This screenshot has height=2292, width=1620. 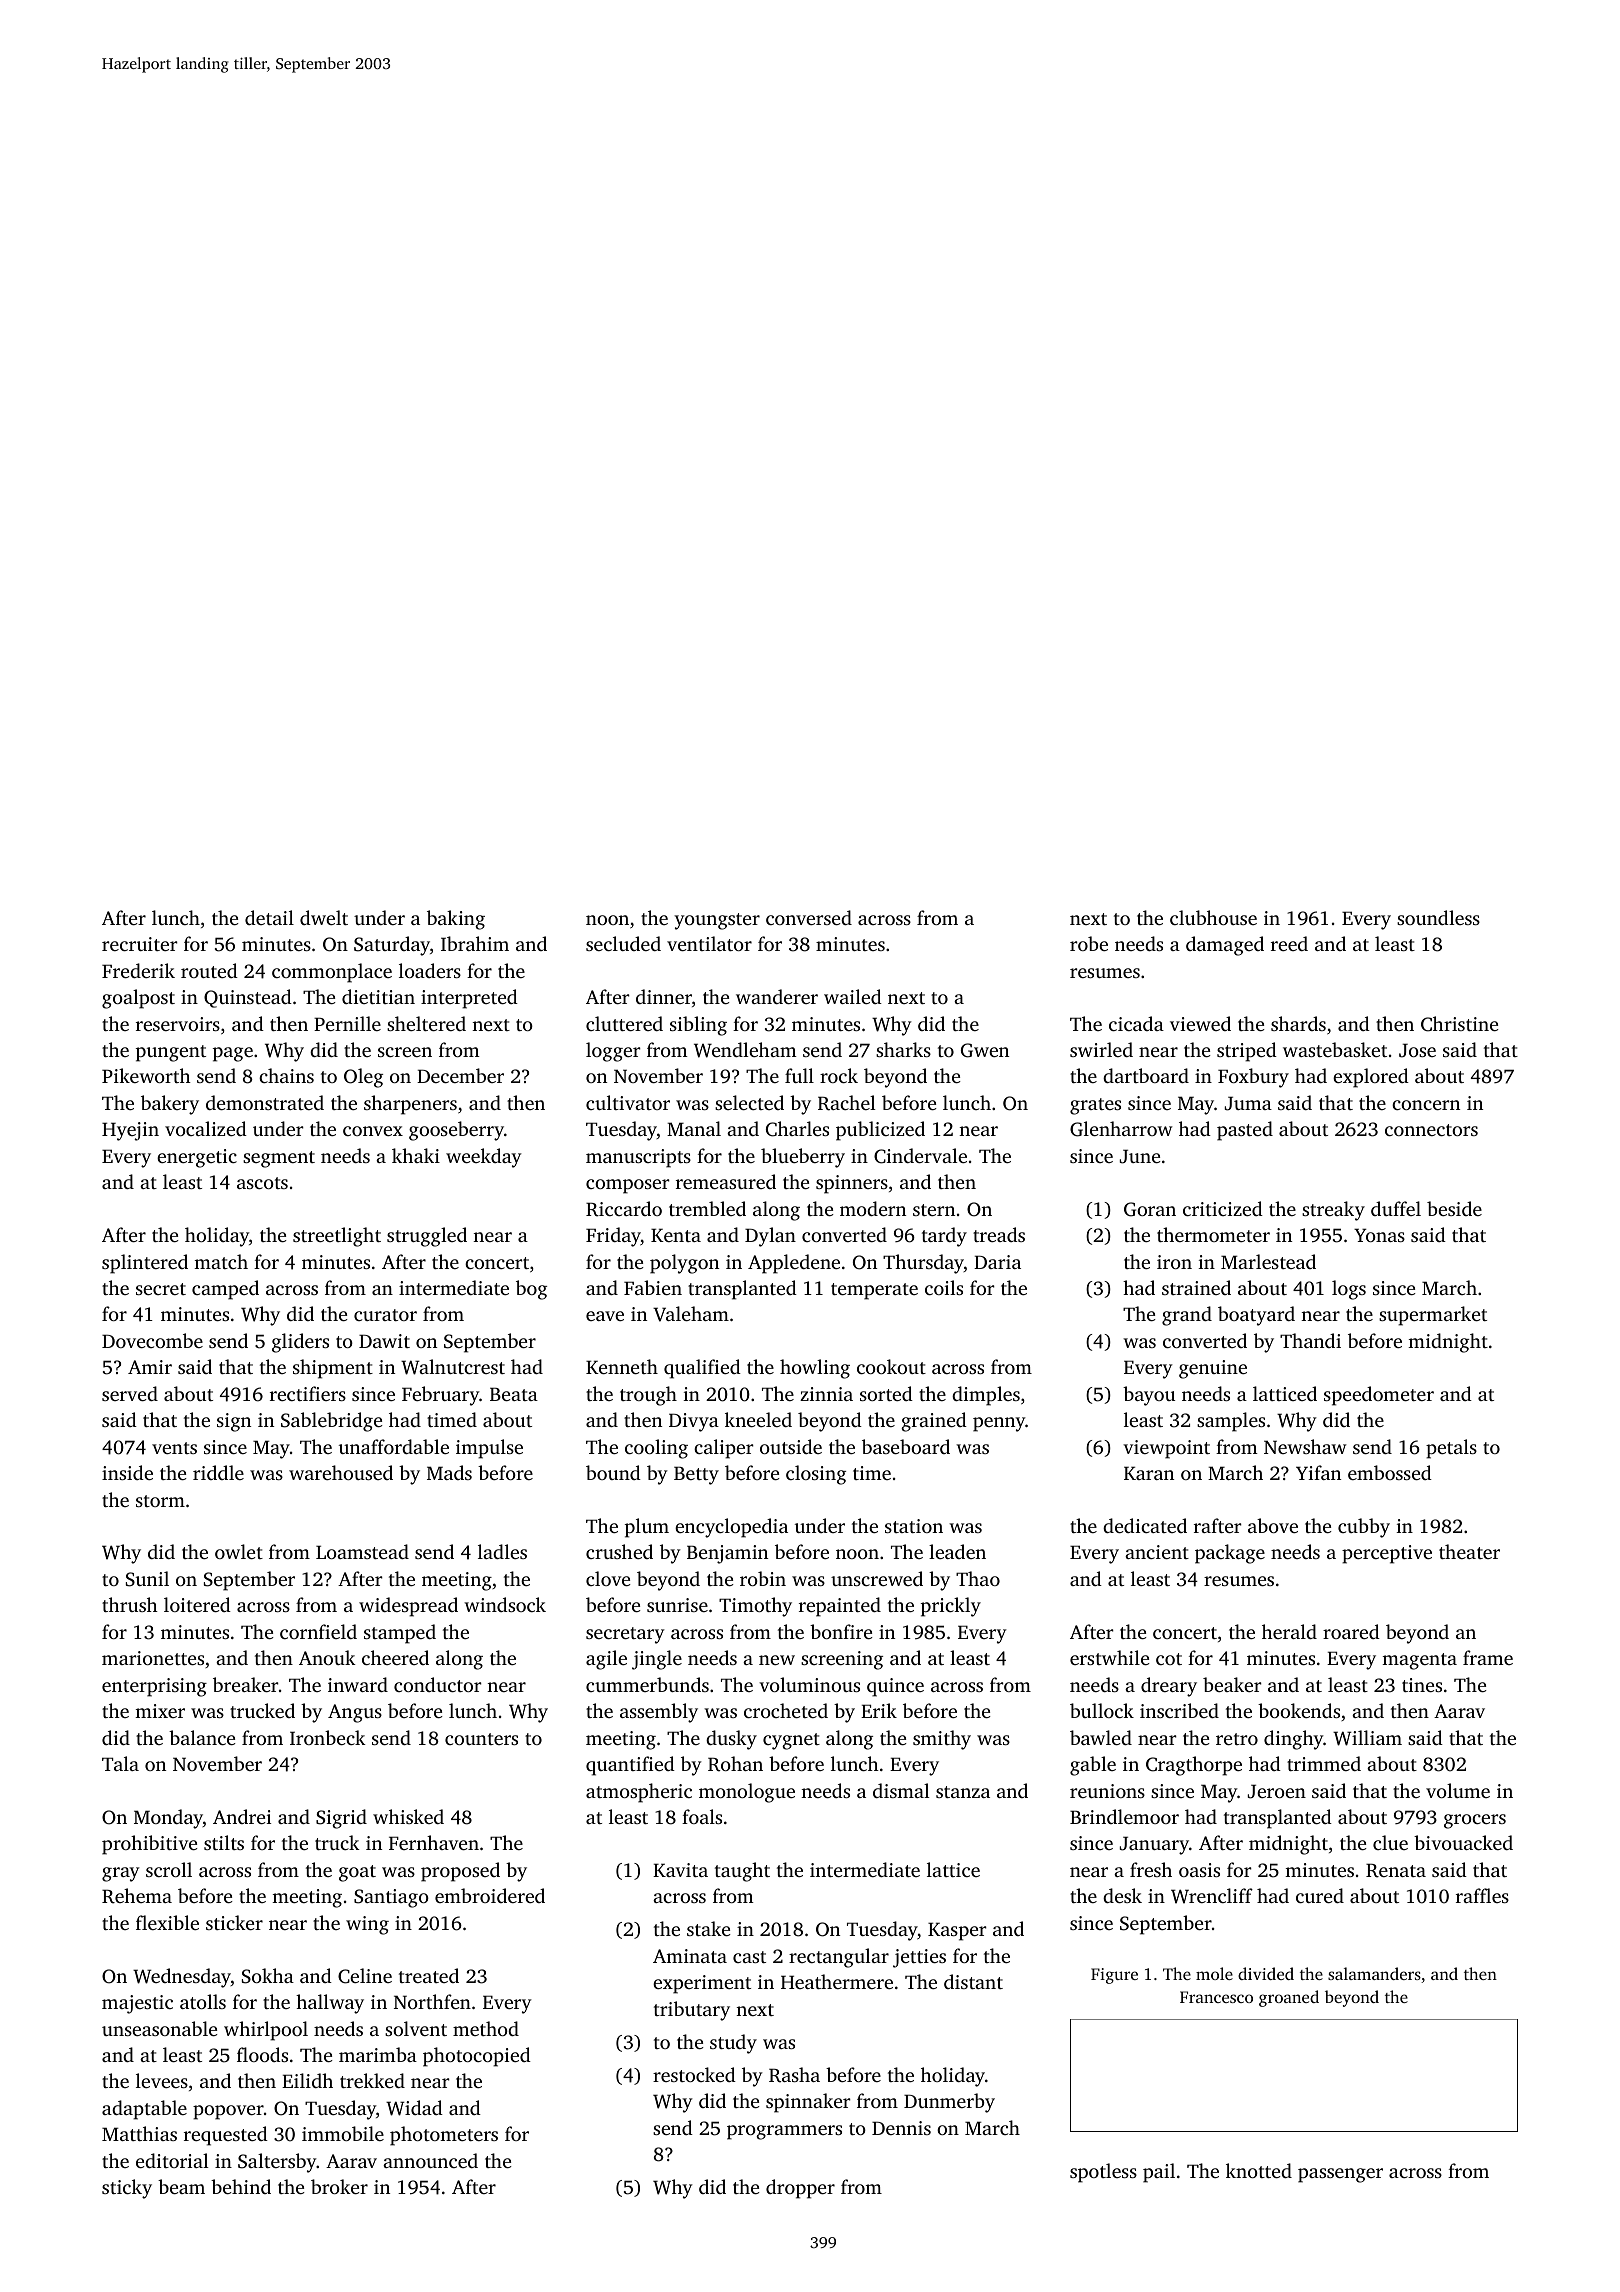 I want to click on dwelt, so click(x=324, y=917).
